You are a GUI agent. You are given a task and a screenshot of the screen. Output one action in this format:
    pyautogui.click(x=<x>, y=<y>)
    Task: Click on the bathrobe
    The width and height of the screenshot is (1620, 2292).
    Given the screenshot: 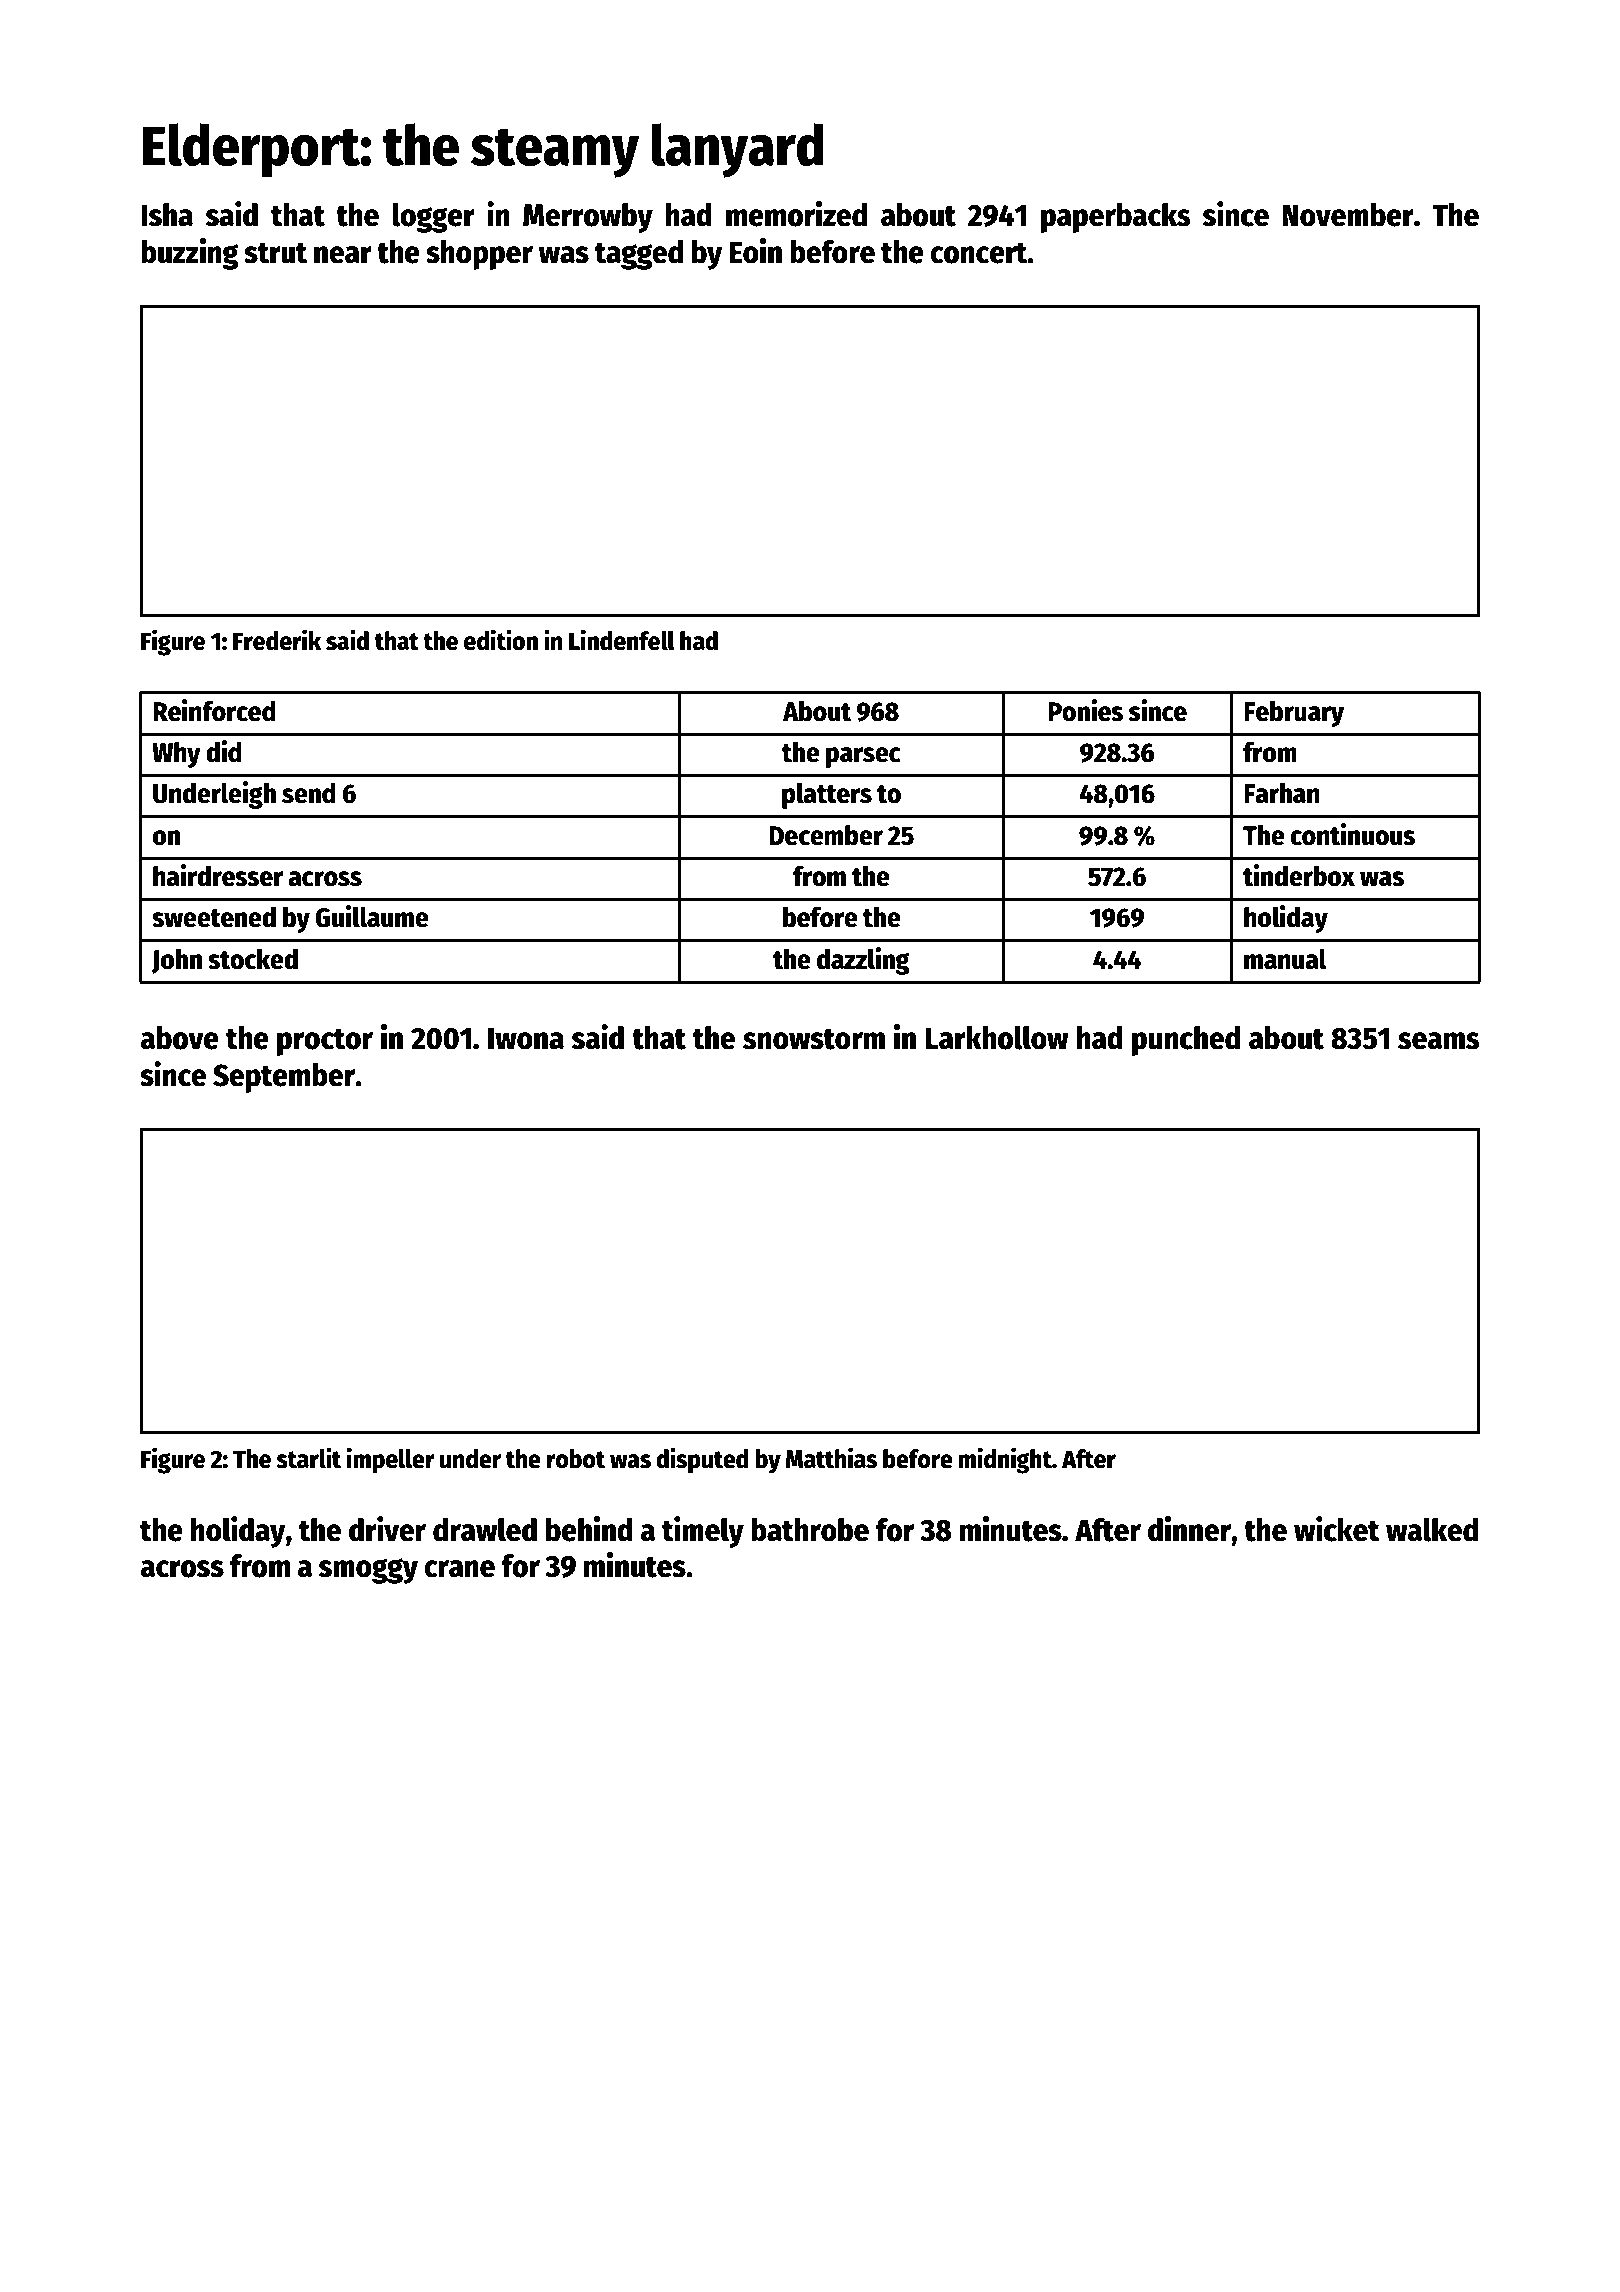 What is the action you would take?
    pyautogui.click(x=810, y=1530)
